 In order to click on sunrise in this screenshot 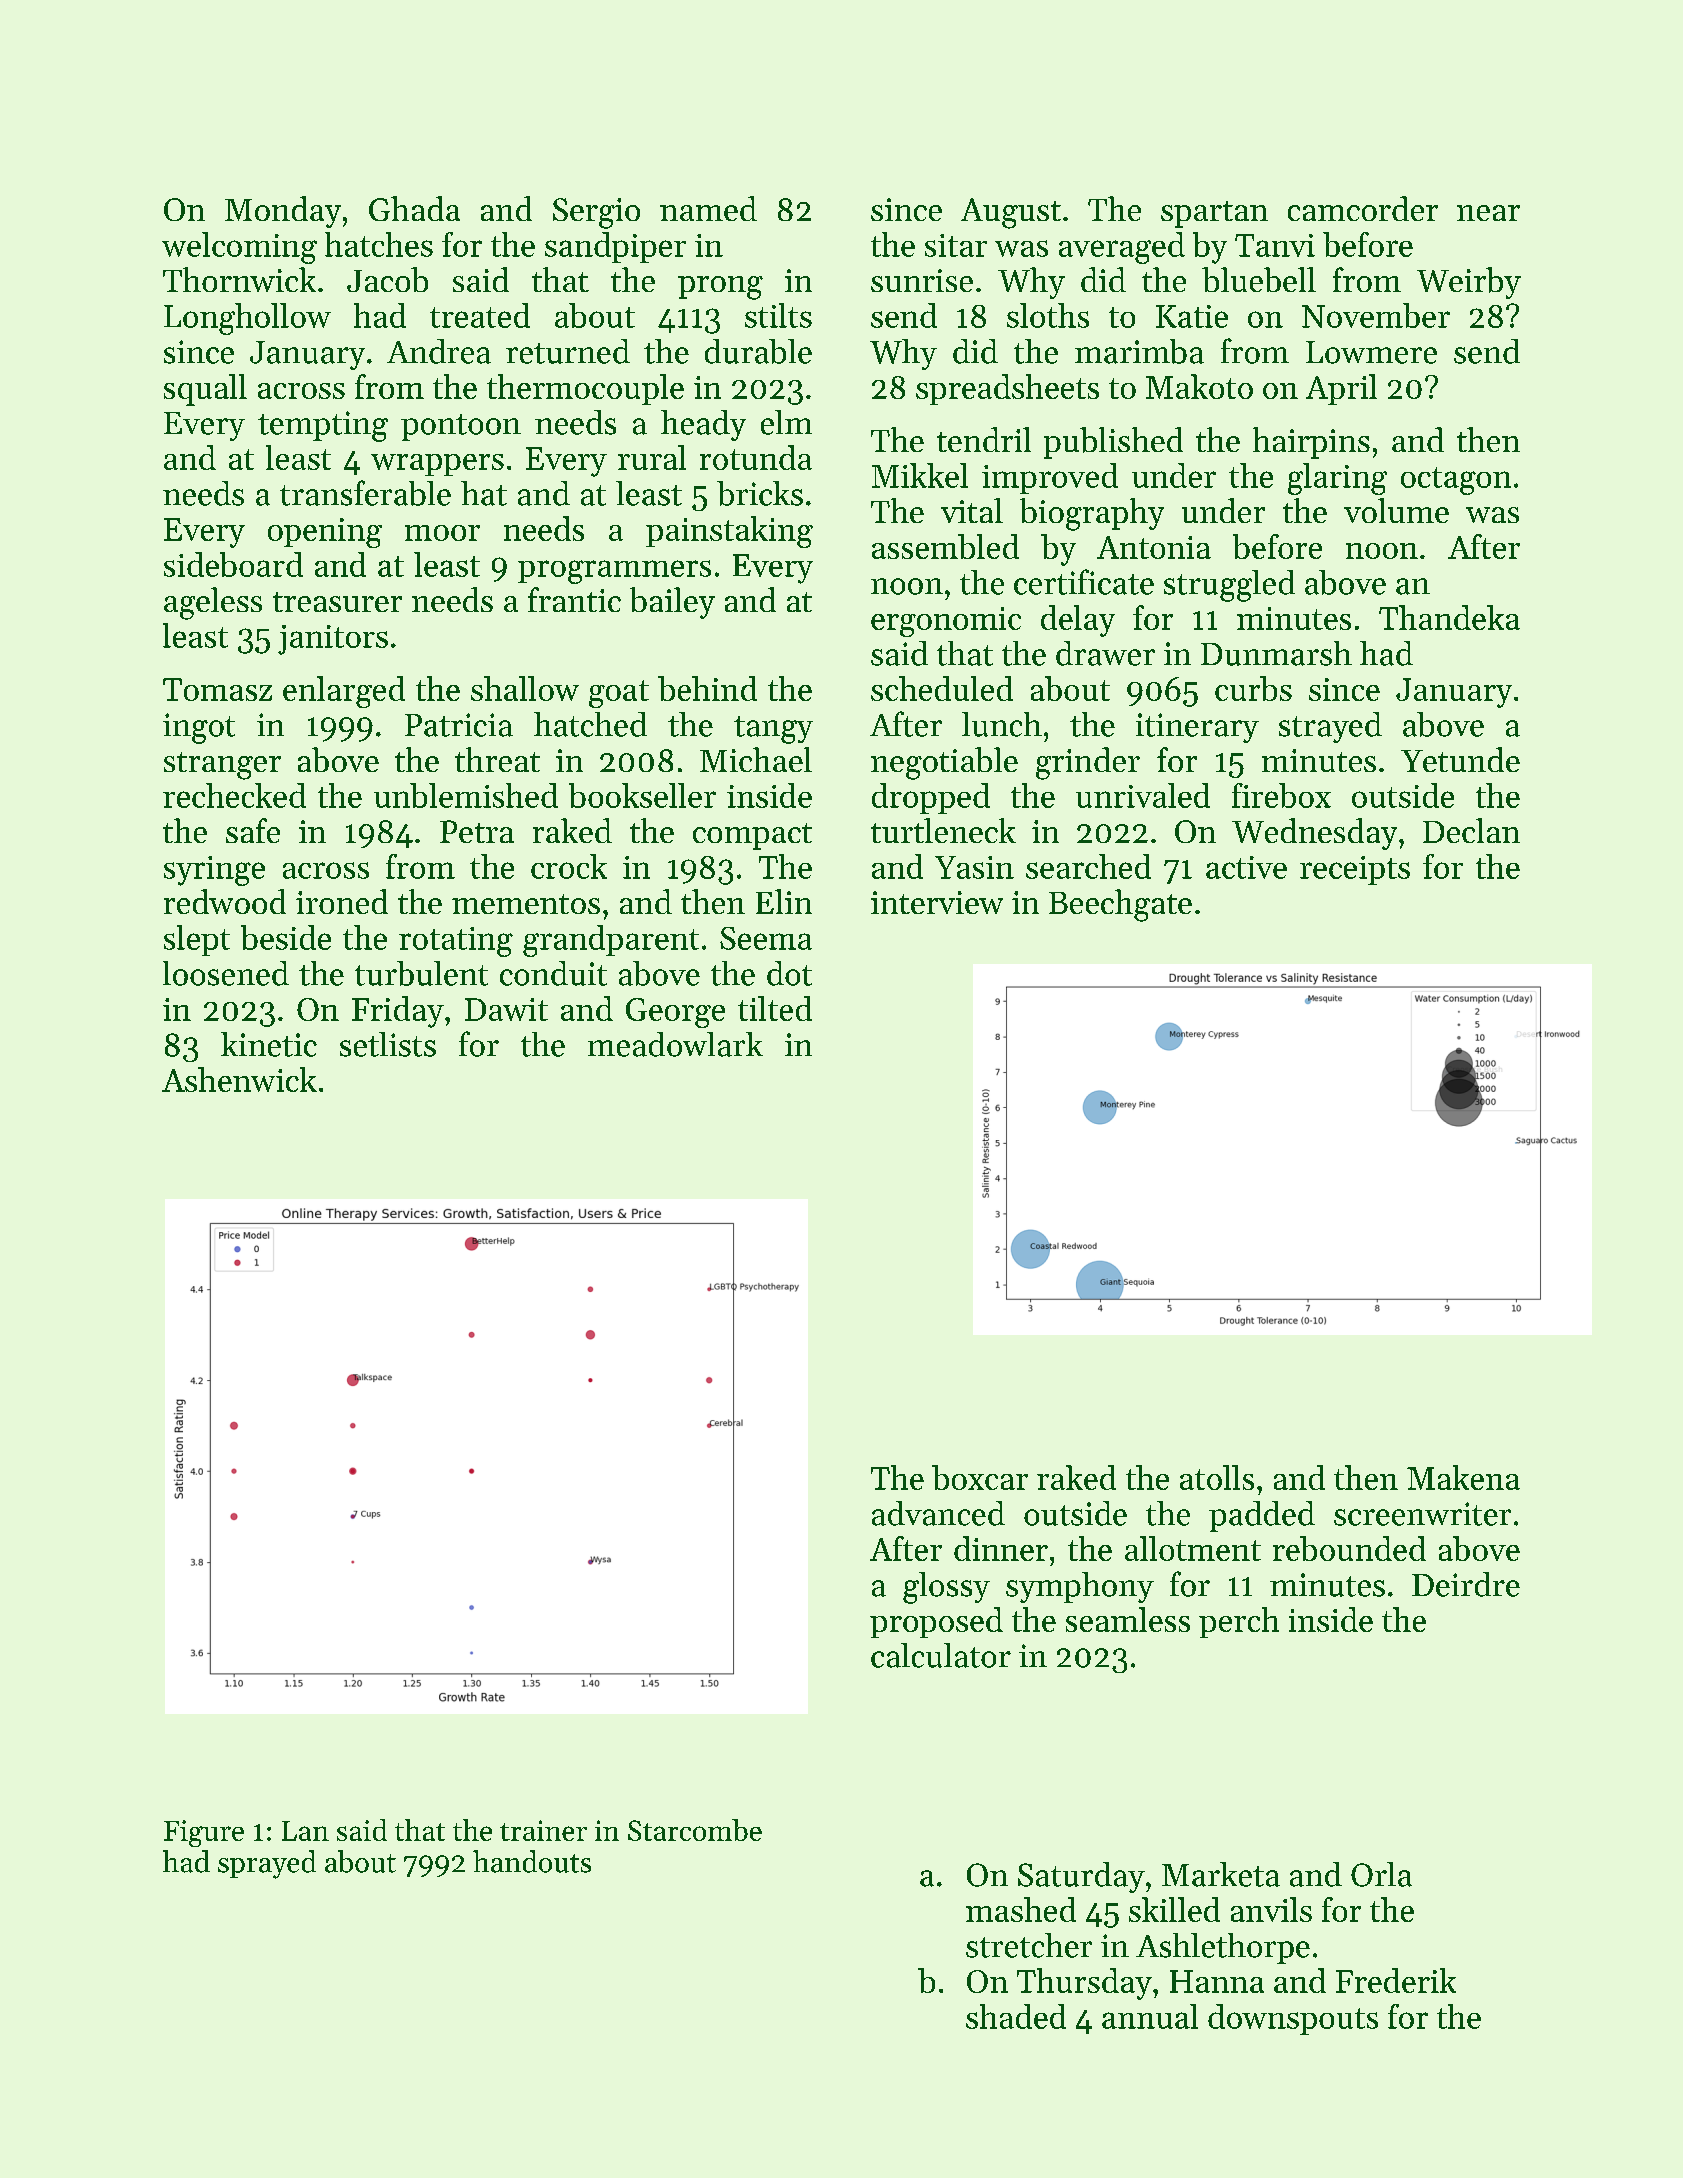, I will do `click(922, 280)`.
